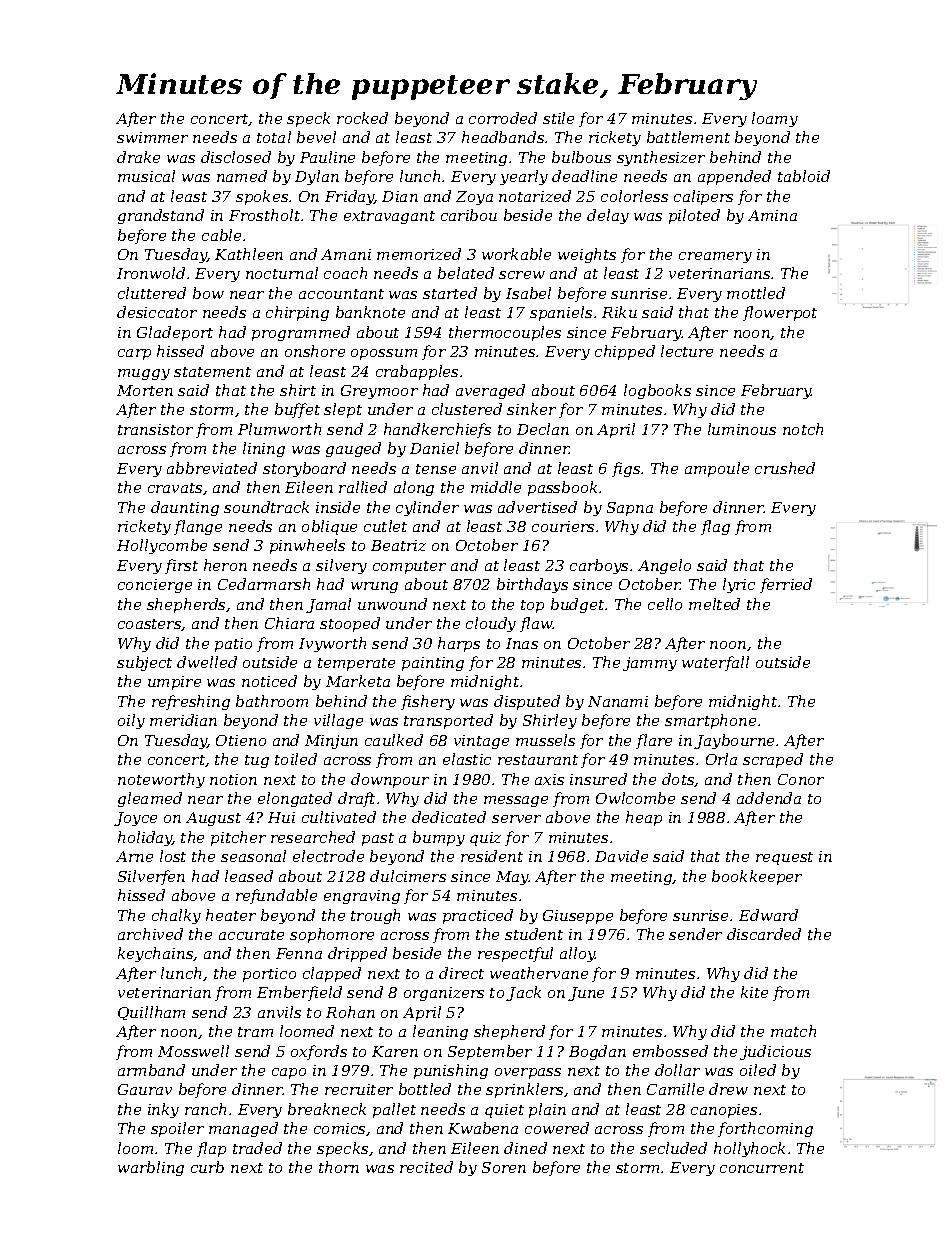 This screenshot has height=1233, width=952. What do you see at coordinates (437, 430) in the screenshot?
I see `handkerchiefs` at bounding box center [437, 430].
